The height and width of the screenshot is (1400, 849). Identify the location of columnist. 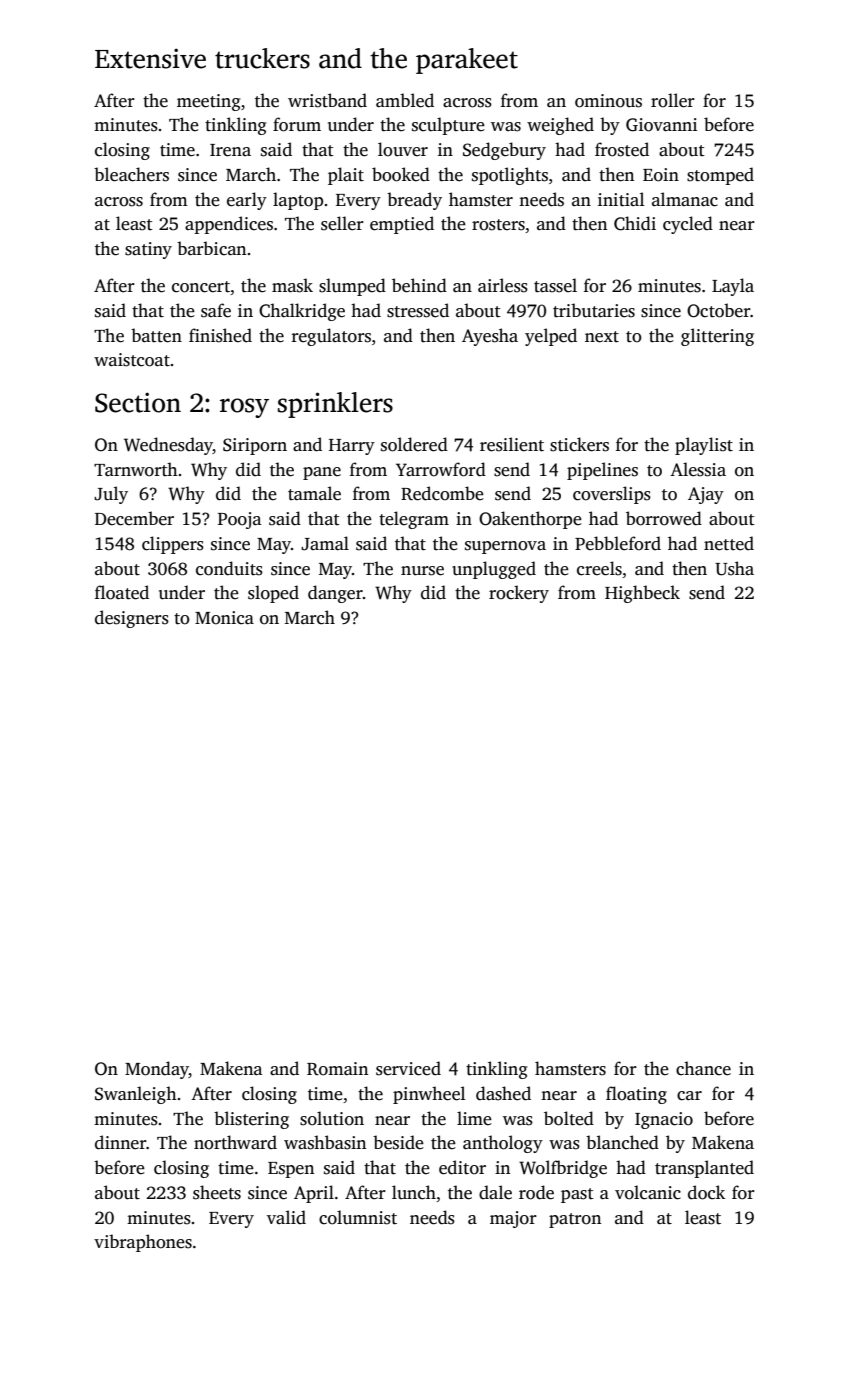
(358, 1217).
